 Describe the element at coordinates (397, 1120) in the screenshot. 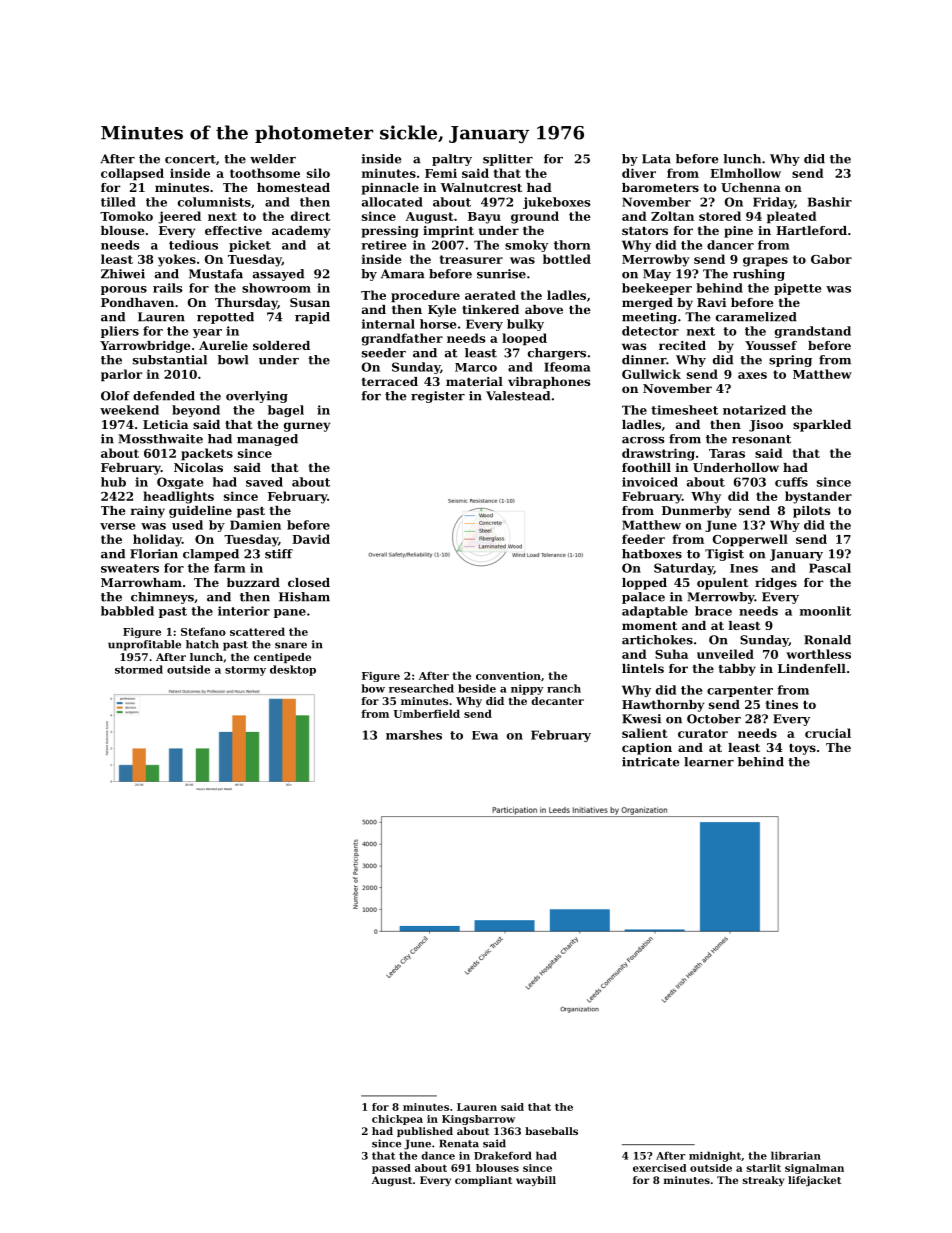

I see `chickpea` at that location.
